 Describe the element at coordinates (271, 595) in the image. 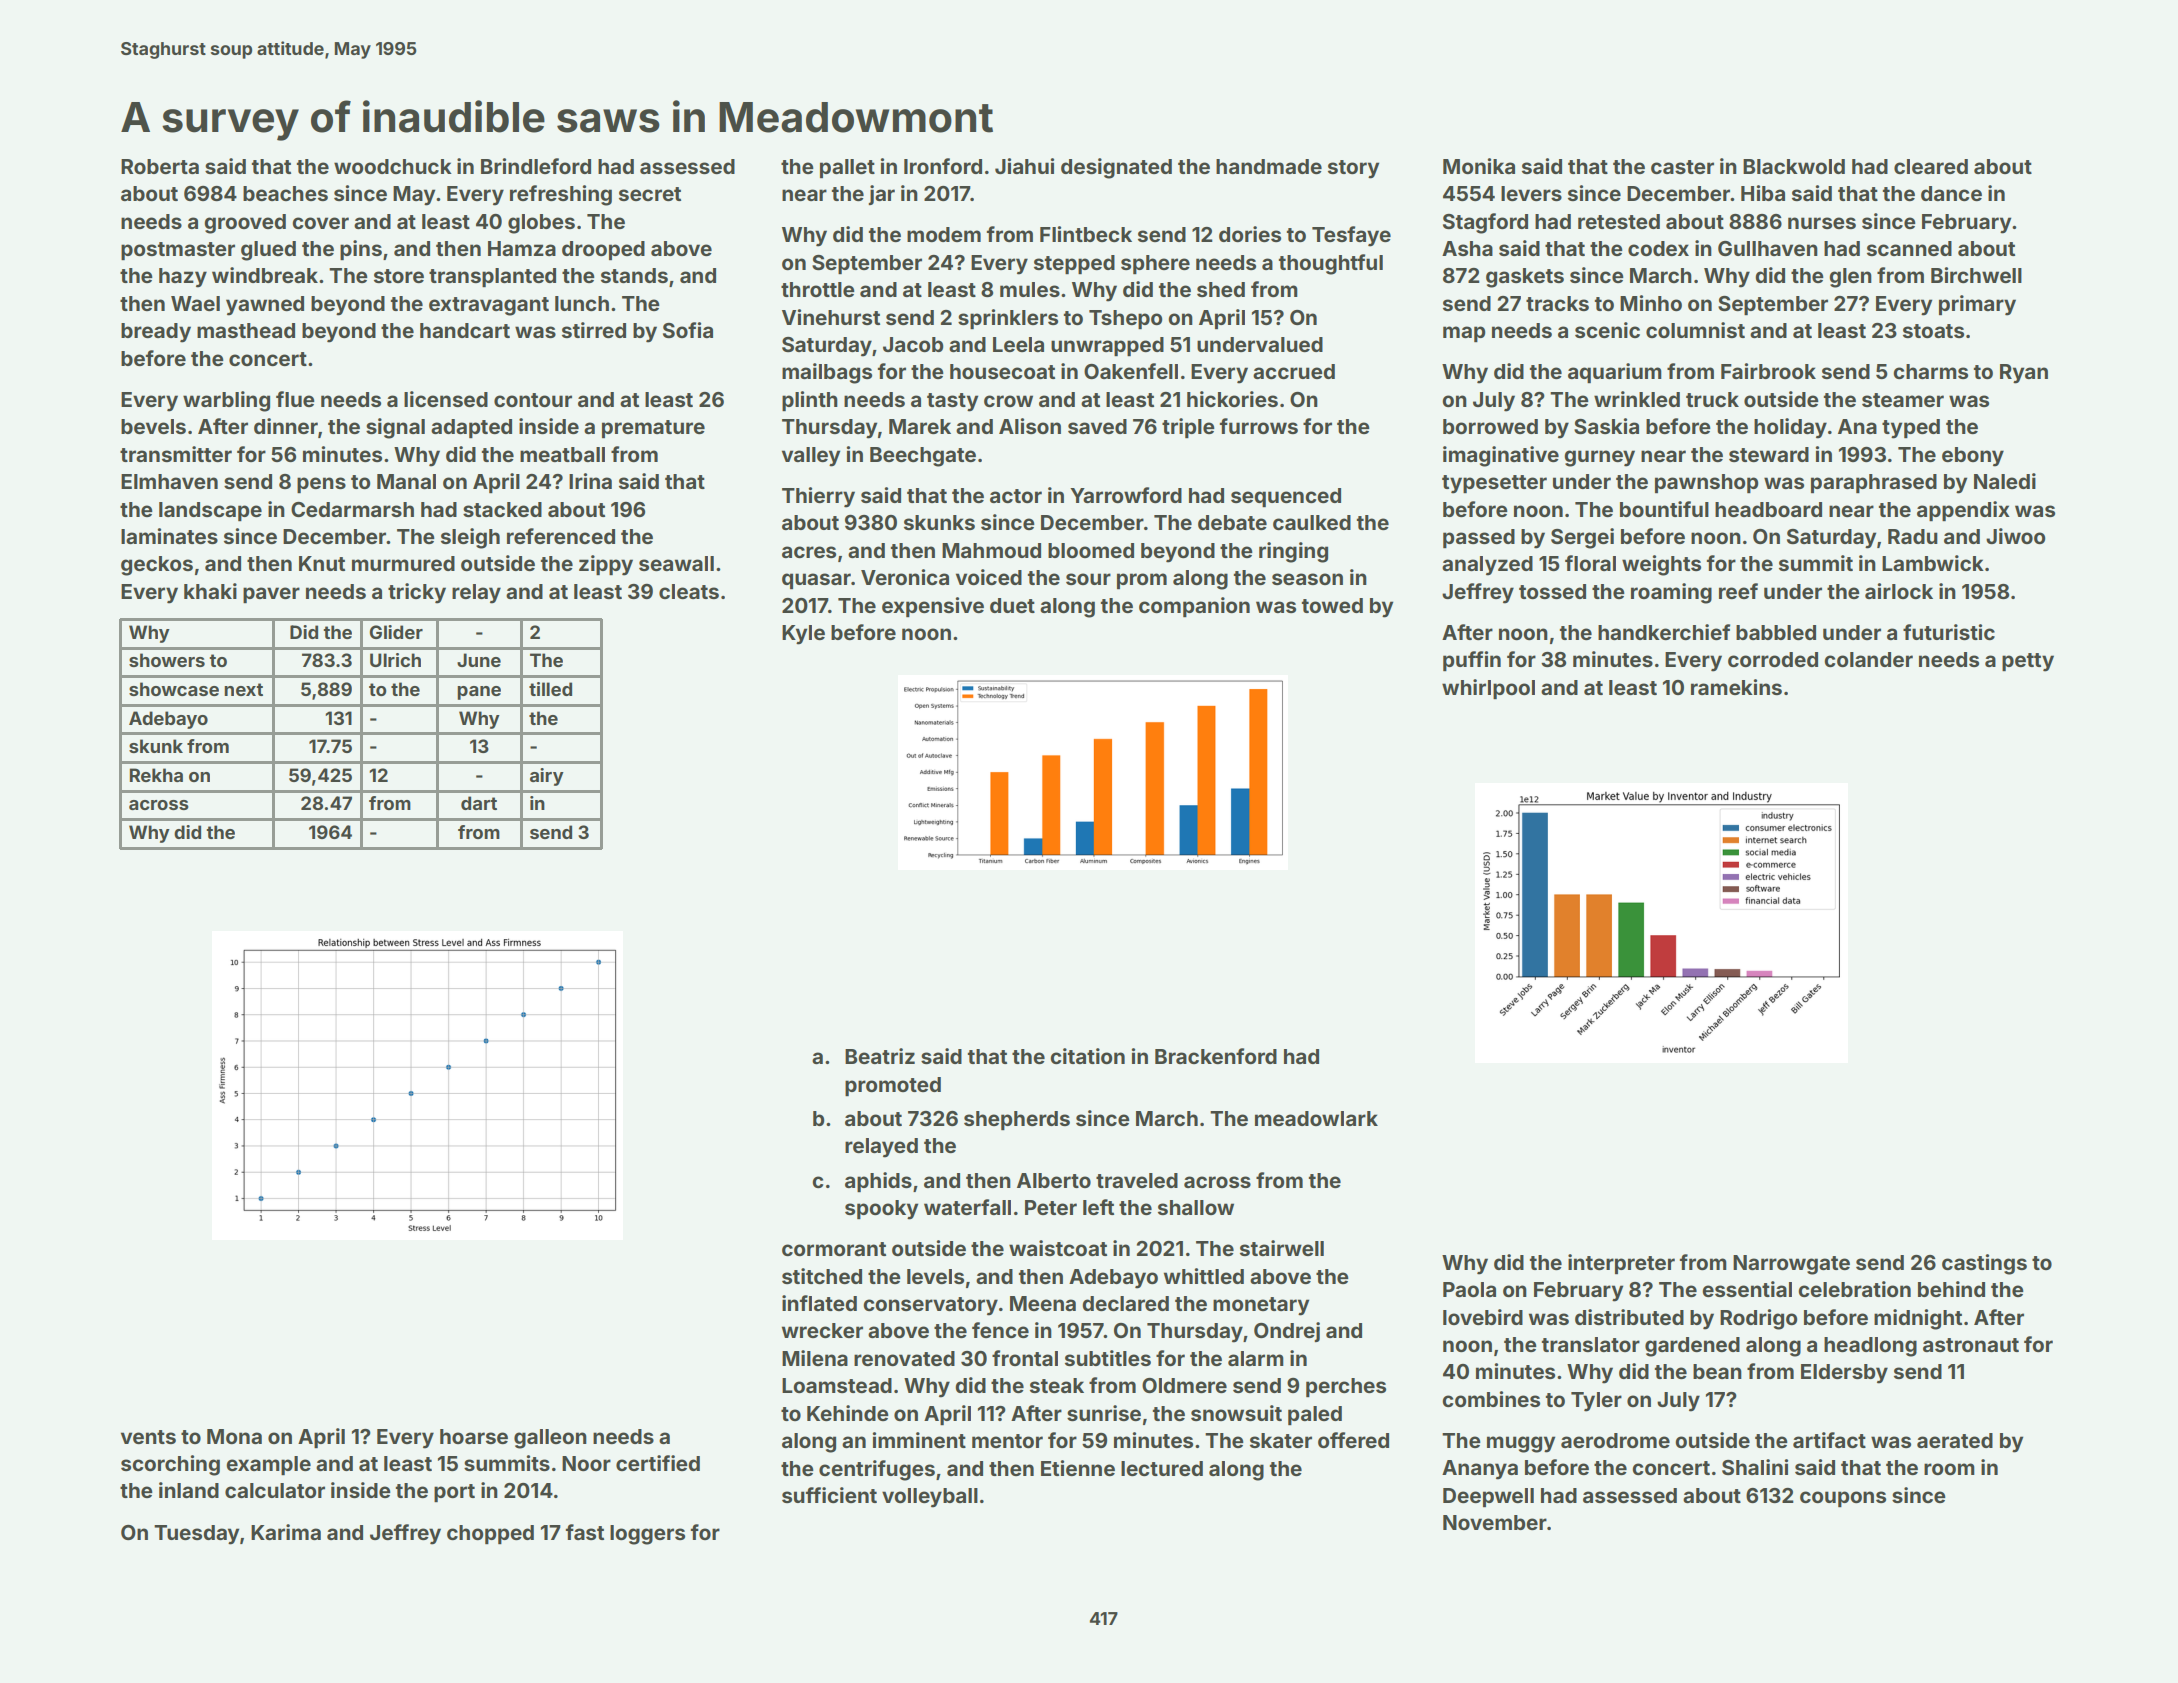

I see `paver` at that location.
